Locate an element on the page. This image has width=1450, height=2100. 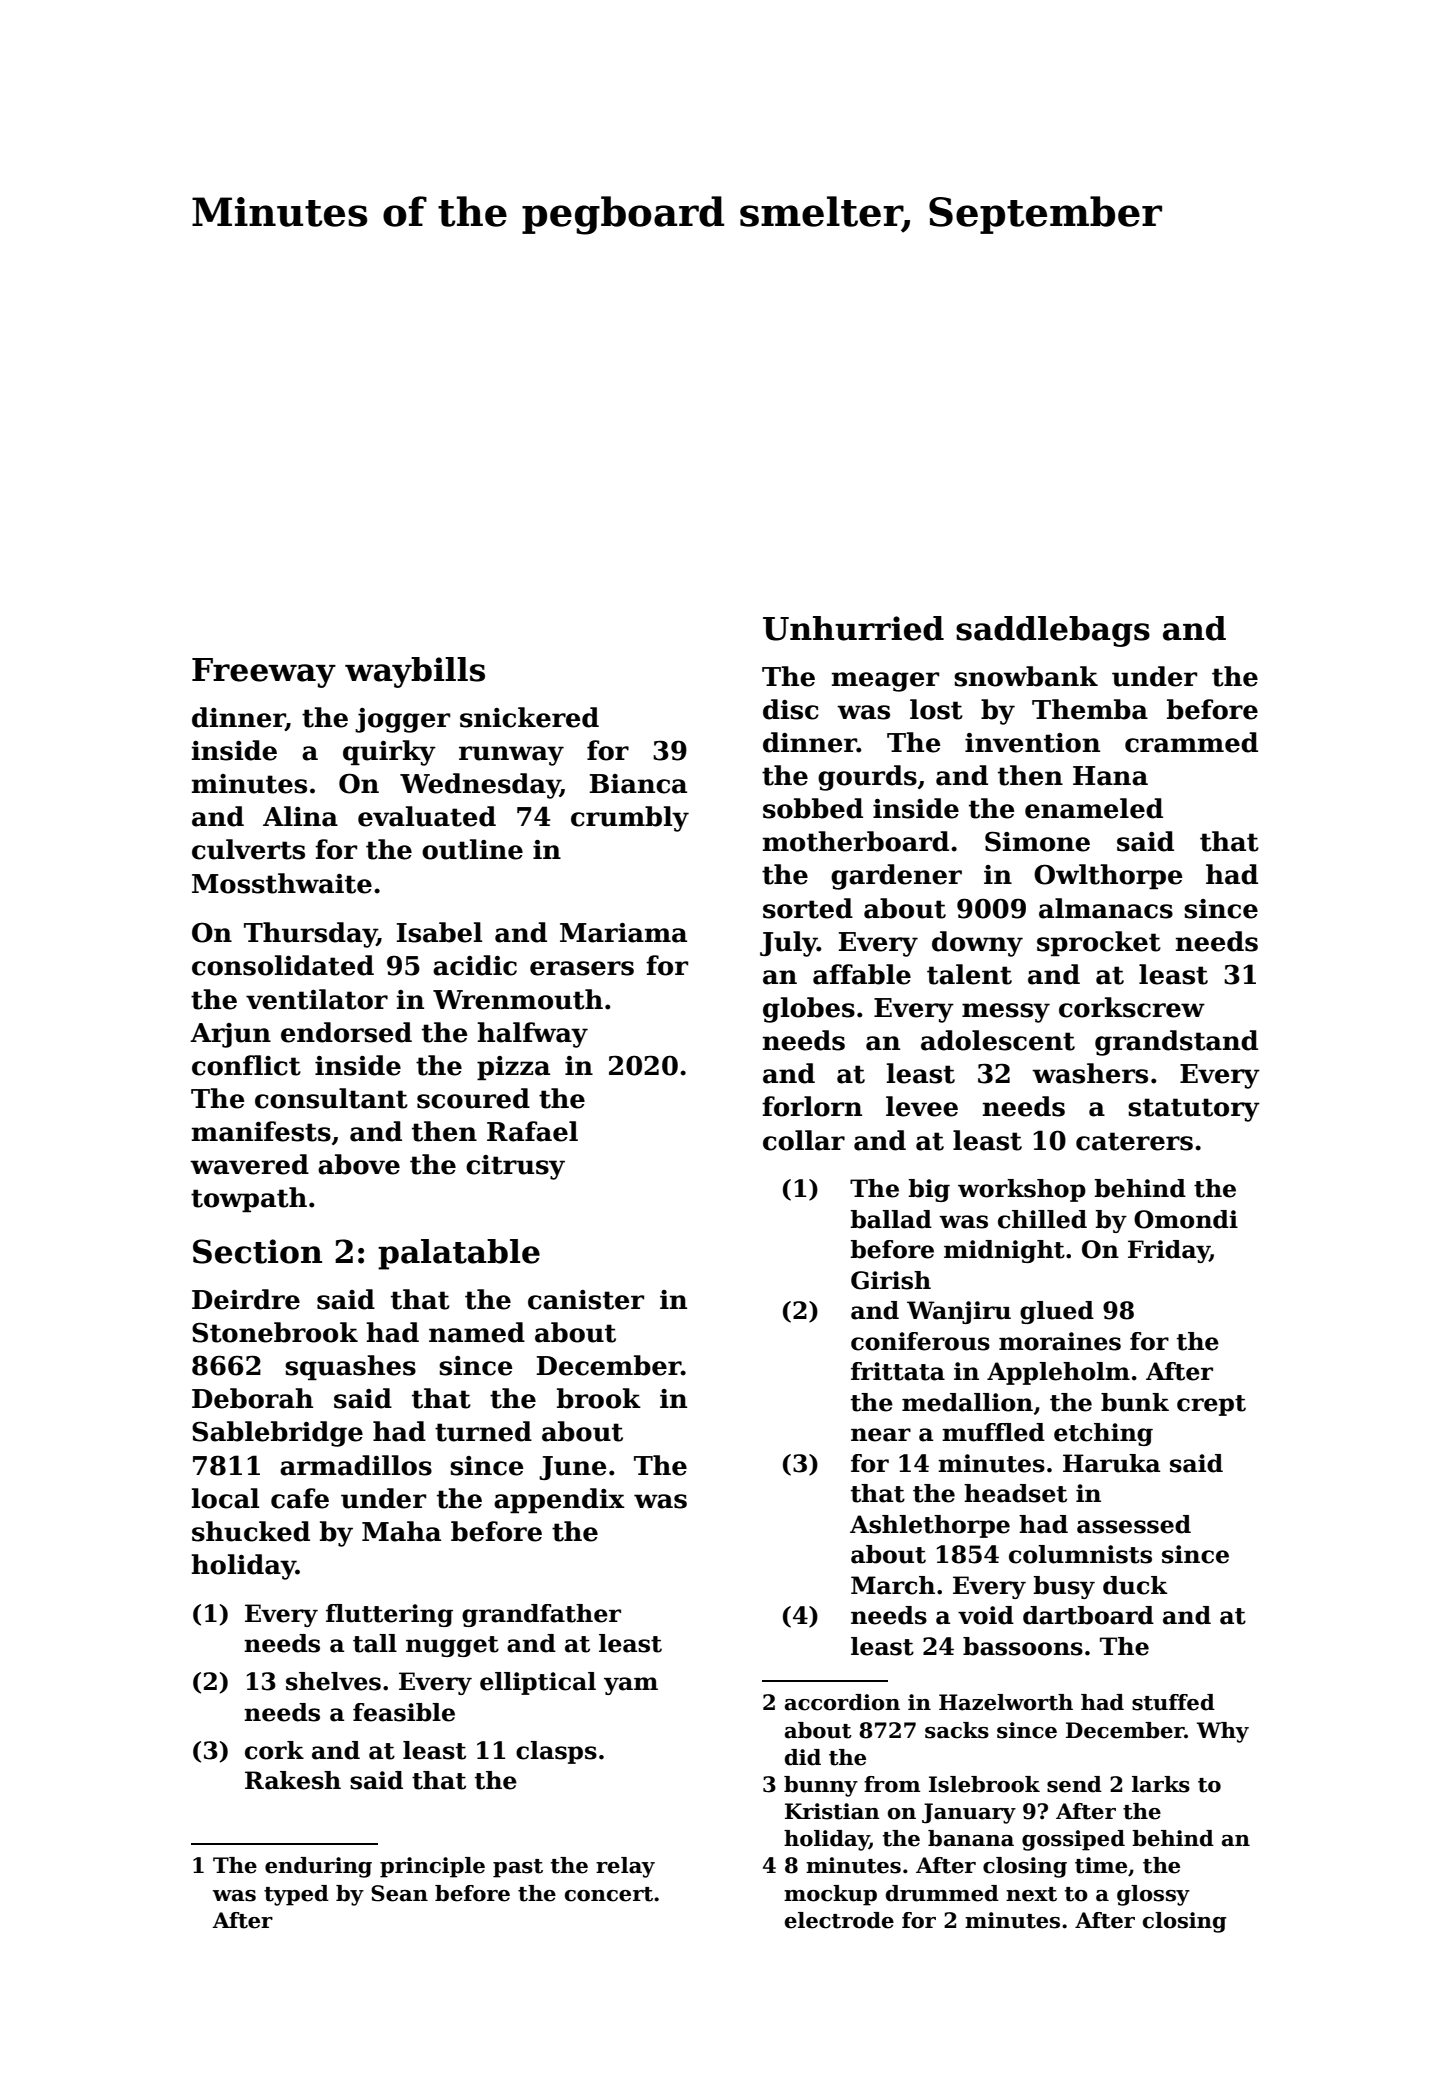
above is located at coordinates (359, 1164).
